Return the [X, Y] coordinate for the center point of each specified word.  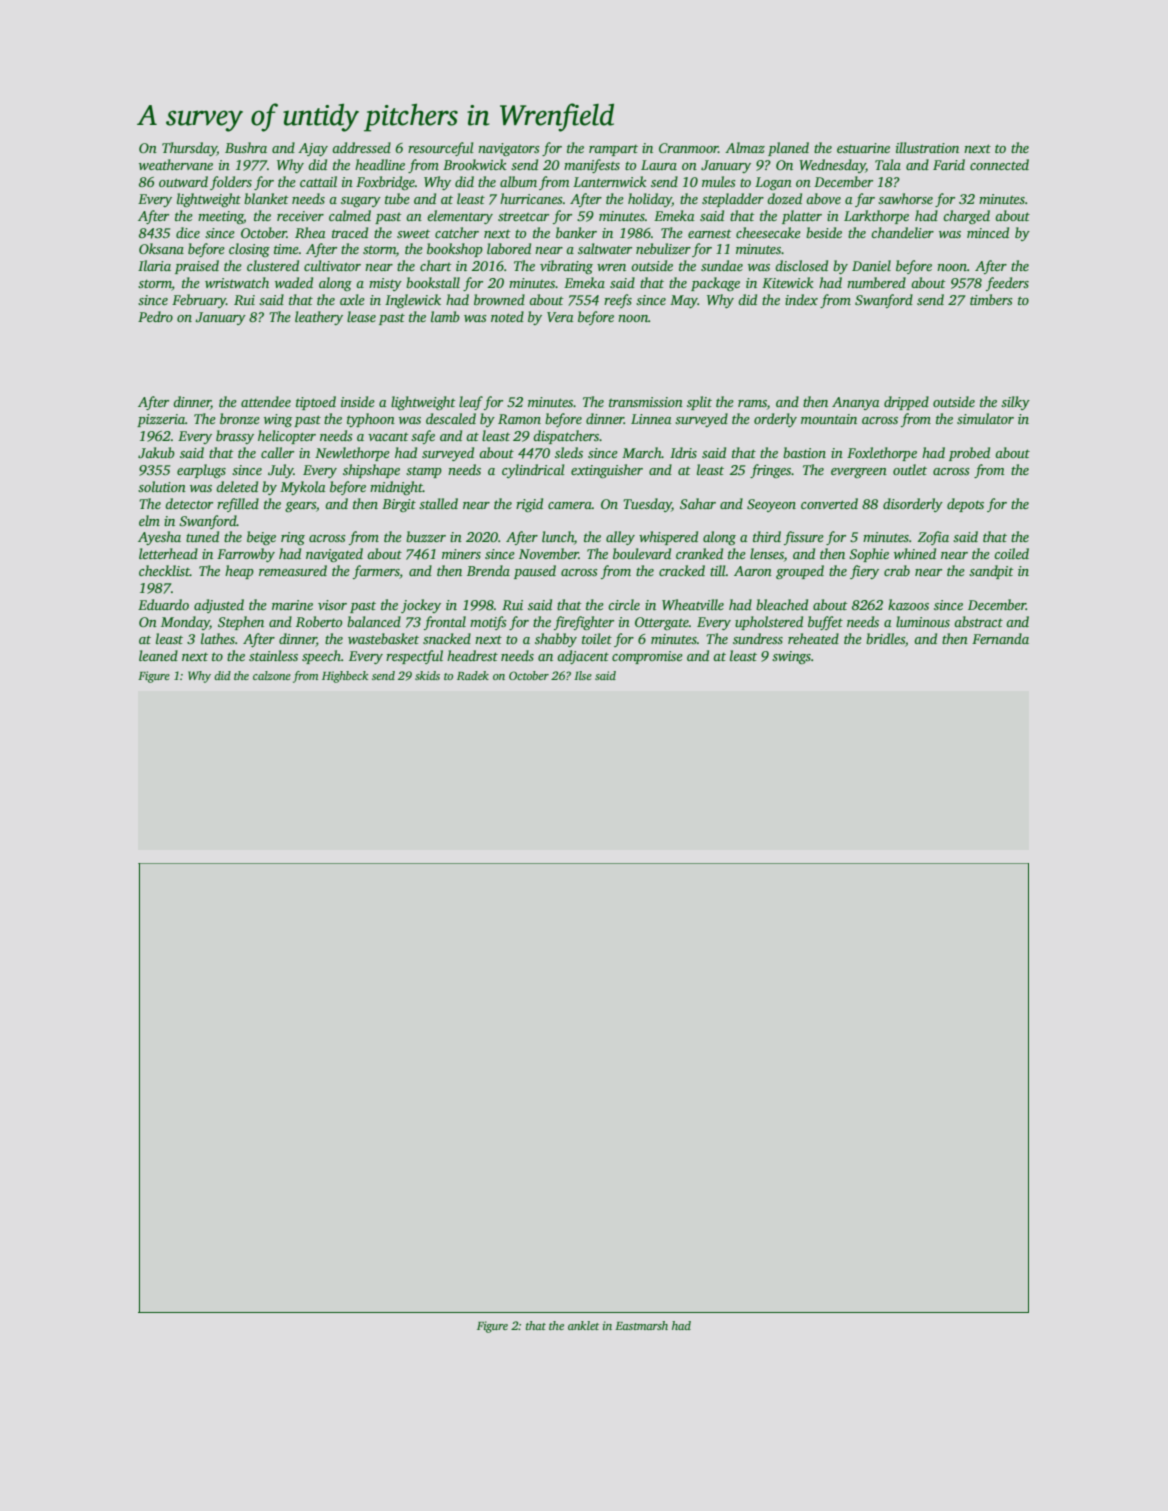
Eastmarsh [641, 1325]
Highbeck [345, 677]
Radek [473, 675]
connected [999, 164]
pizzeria [161, 420]
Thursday [189, 149]
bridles [885, 638]
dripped [906, 403]
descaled [451, 418]
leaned [158, 655]
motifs [488, 623]
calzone [272, 675]
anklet [583, 1325]
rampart [613, 150]
